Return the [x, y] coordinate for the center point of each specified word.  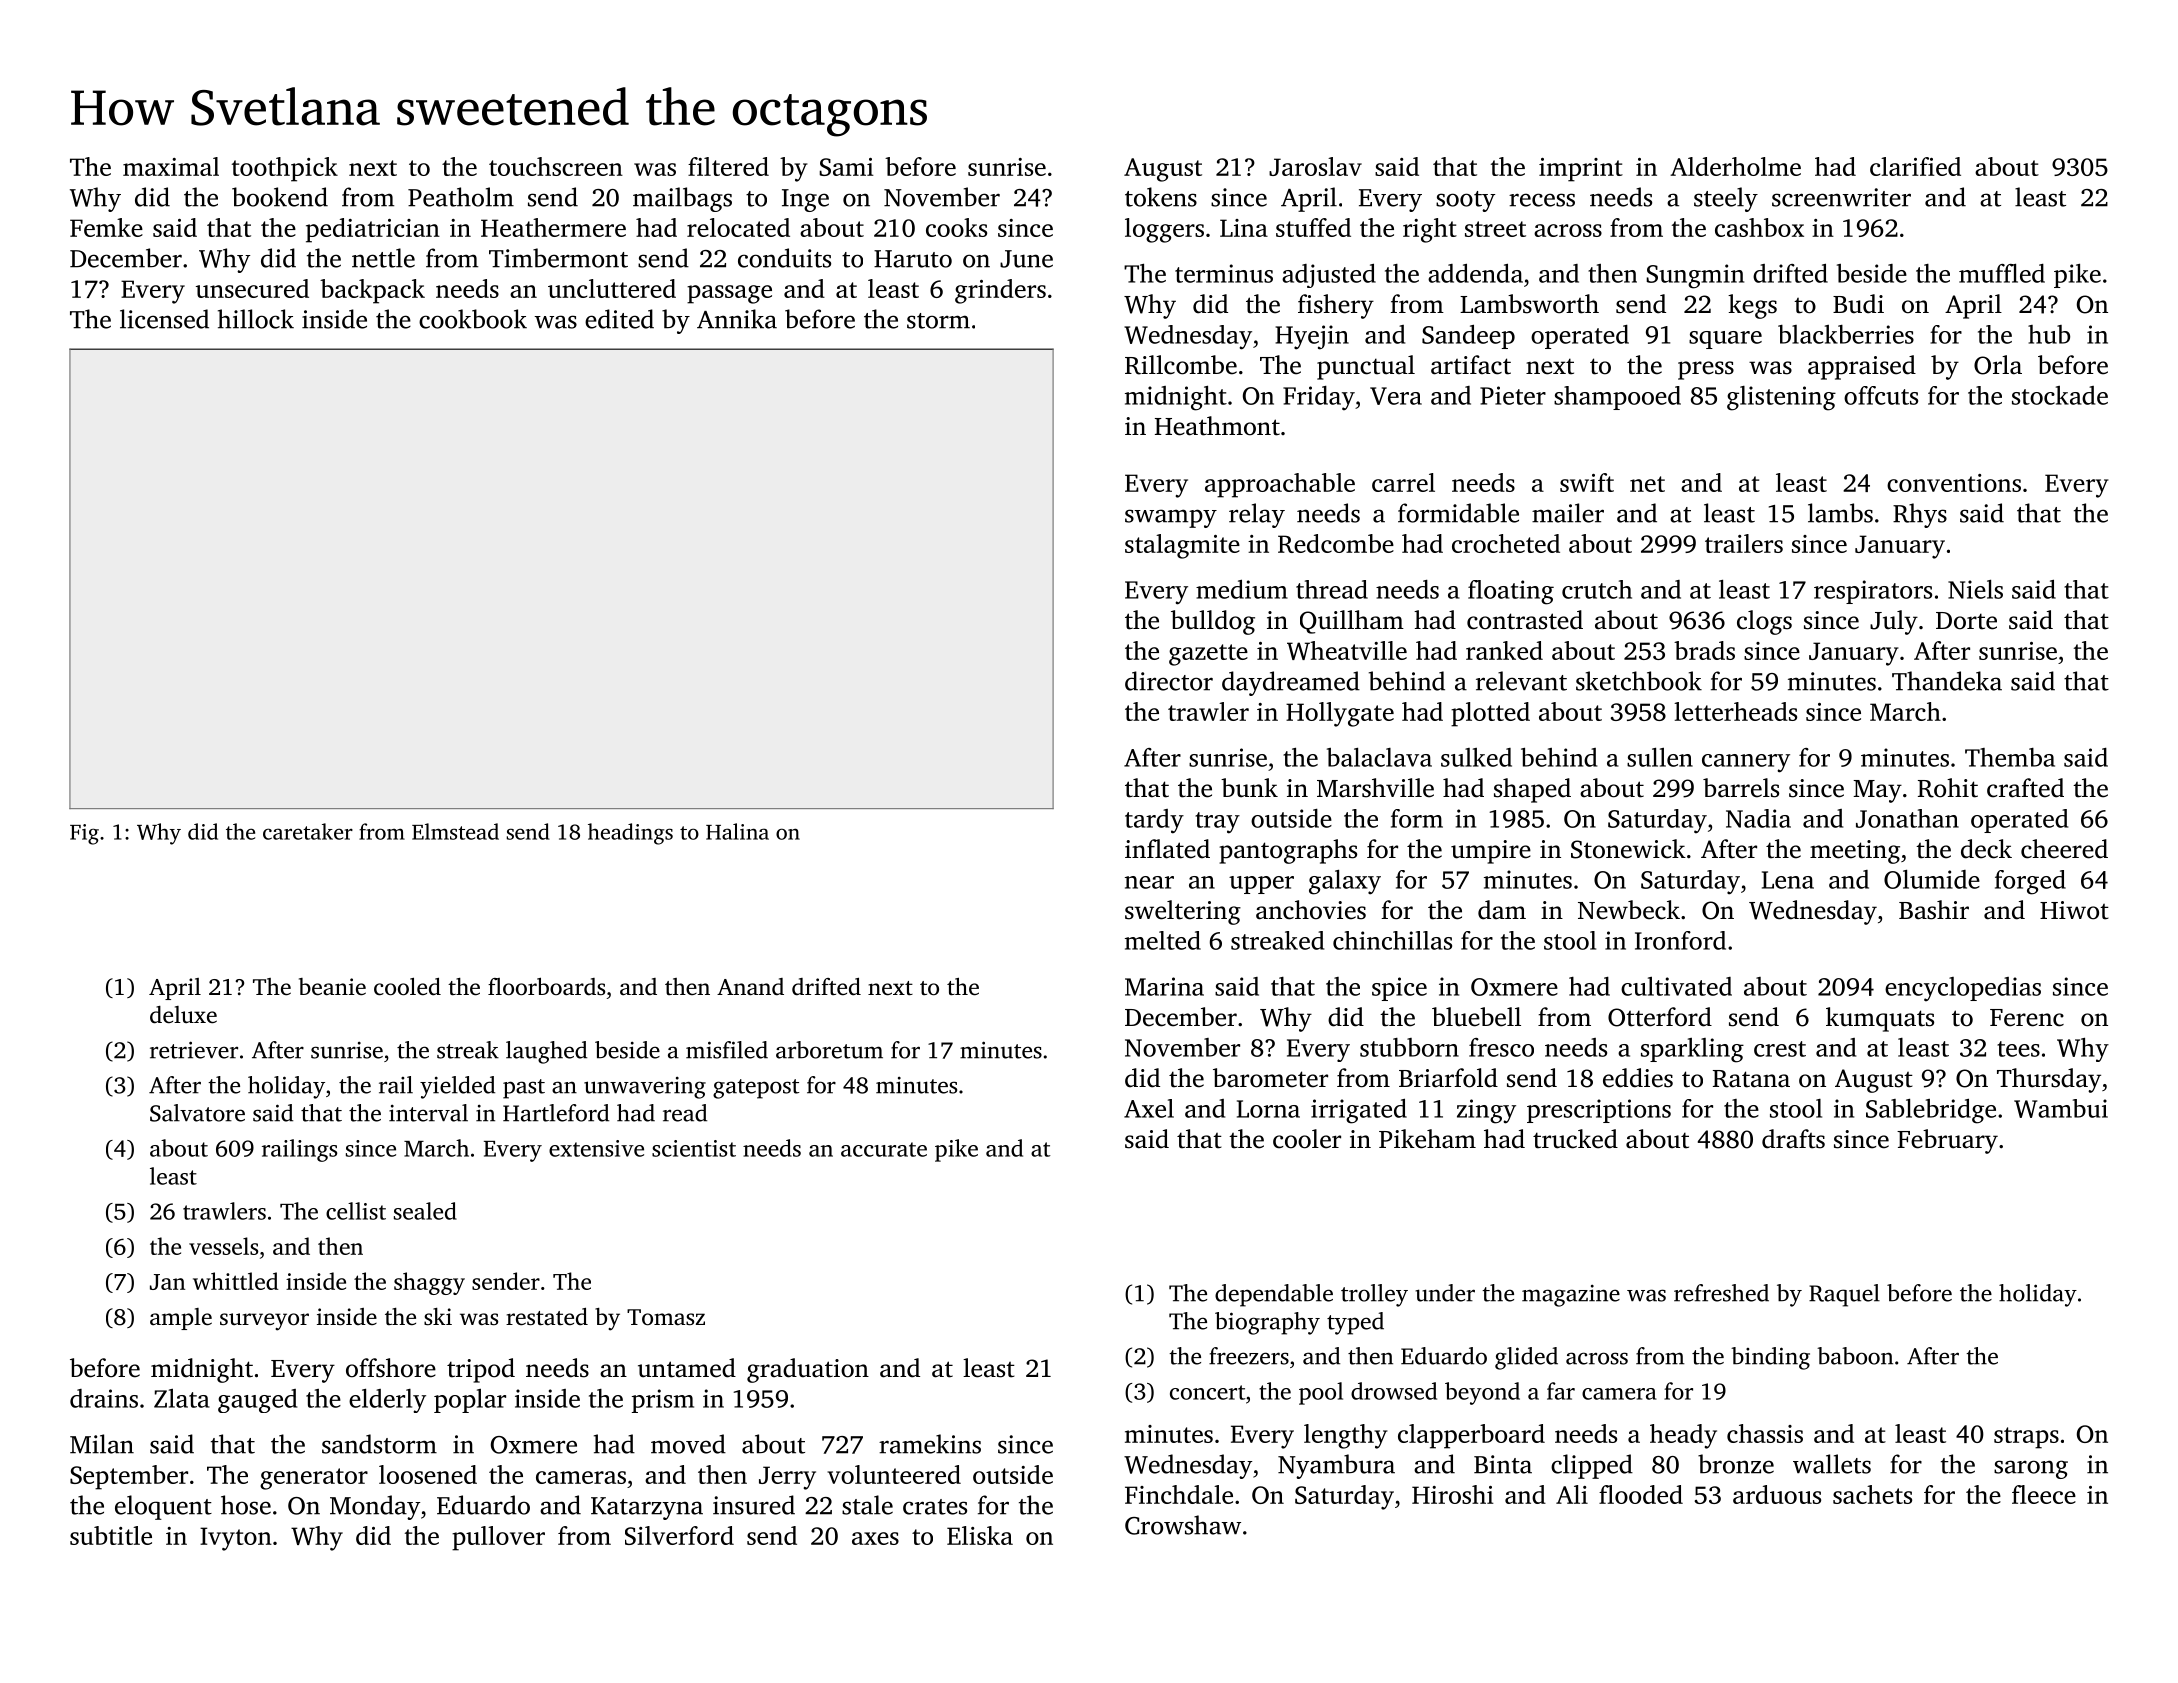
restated [547, 1317]
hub [2049, 334]
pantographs [1288, 851]
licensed [164, 319]
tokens [1161, 197]
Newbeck [1629, 910]
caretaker [308, 831]
